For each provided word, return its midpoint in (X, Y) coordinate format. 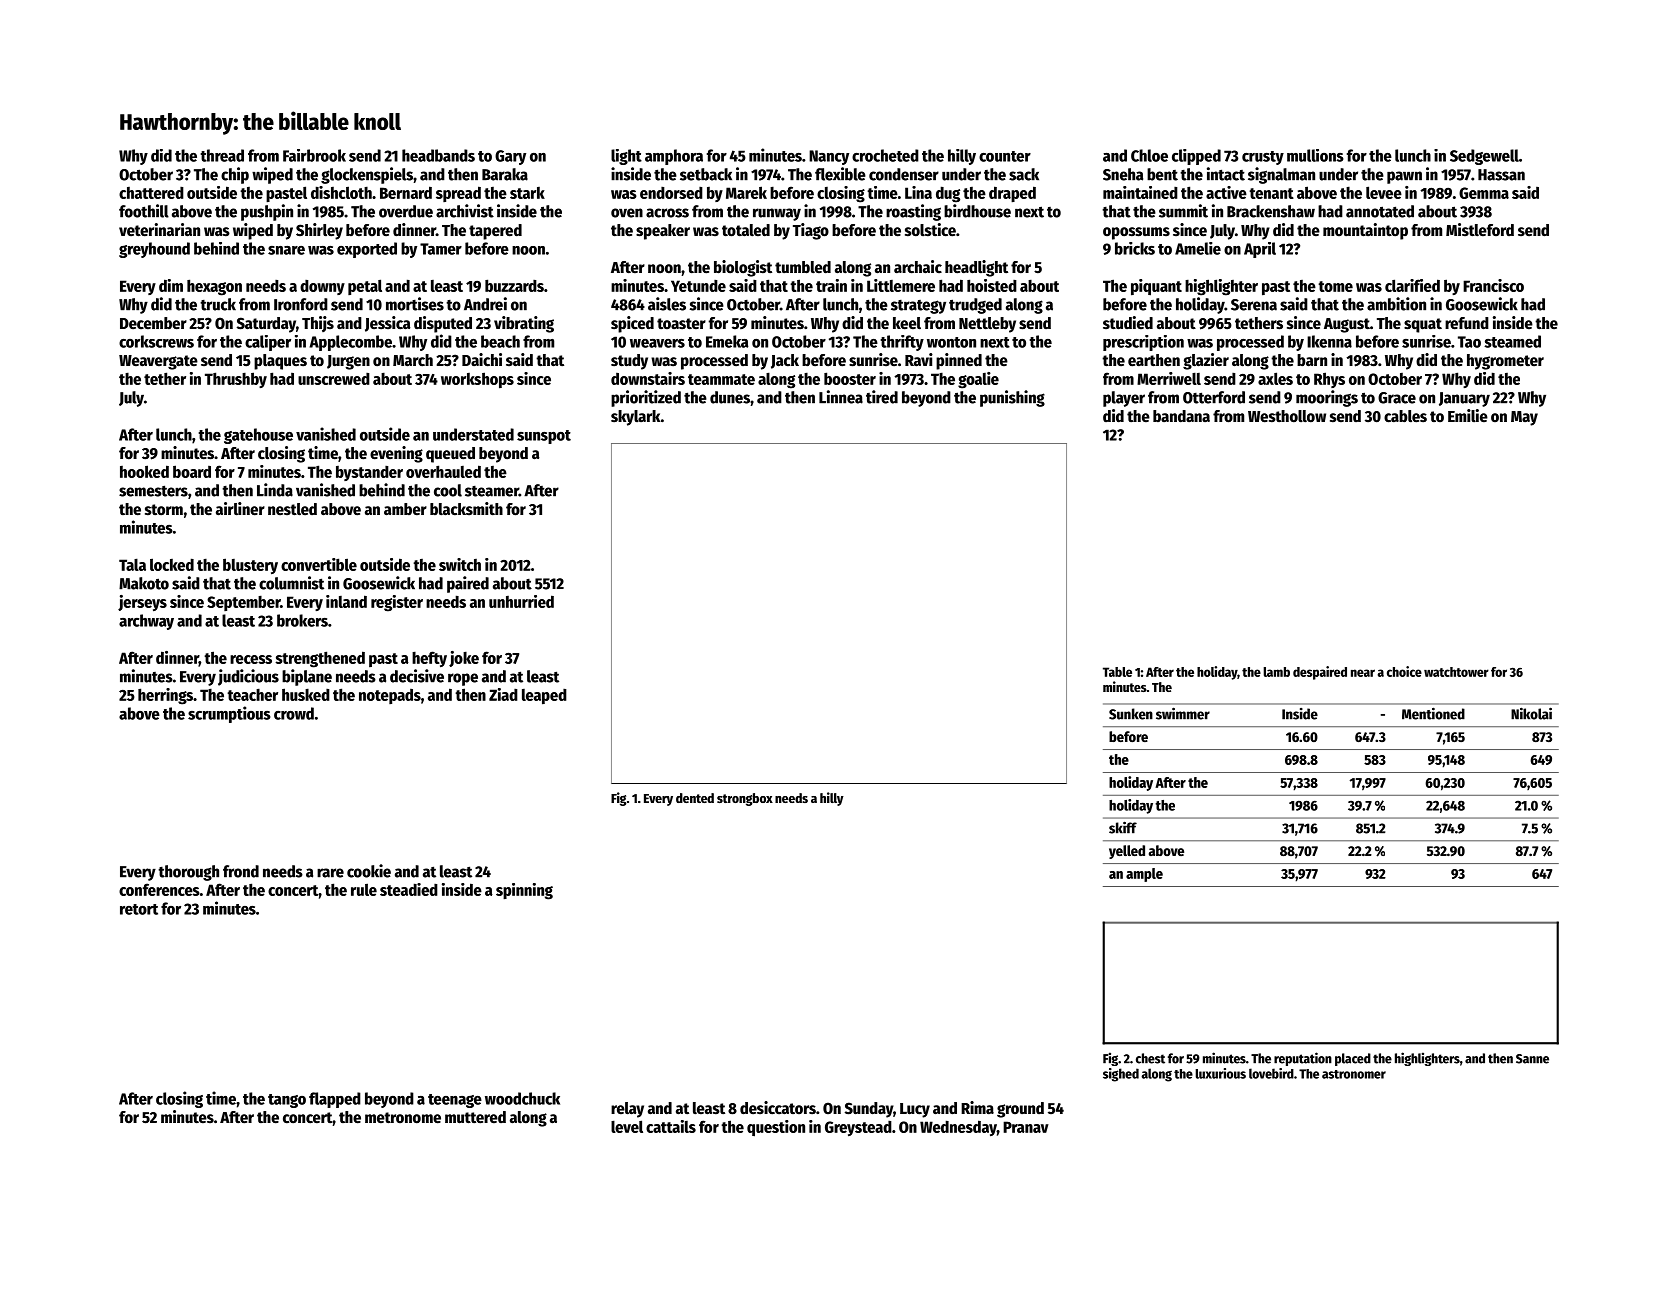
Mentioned (1433, 713)
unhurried (521, 601)
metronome (403, 1118)
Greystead (858, 1128)
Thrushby (236, 380)
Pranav (1026, 1127)
